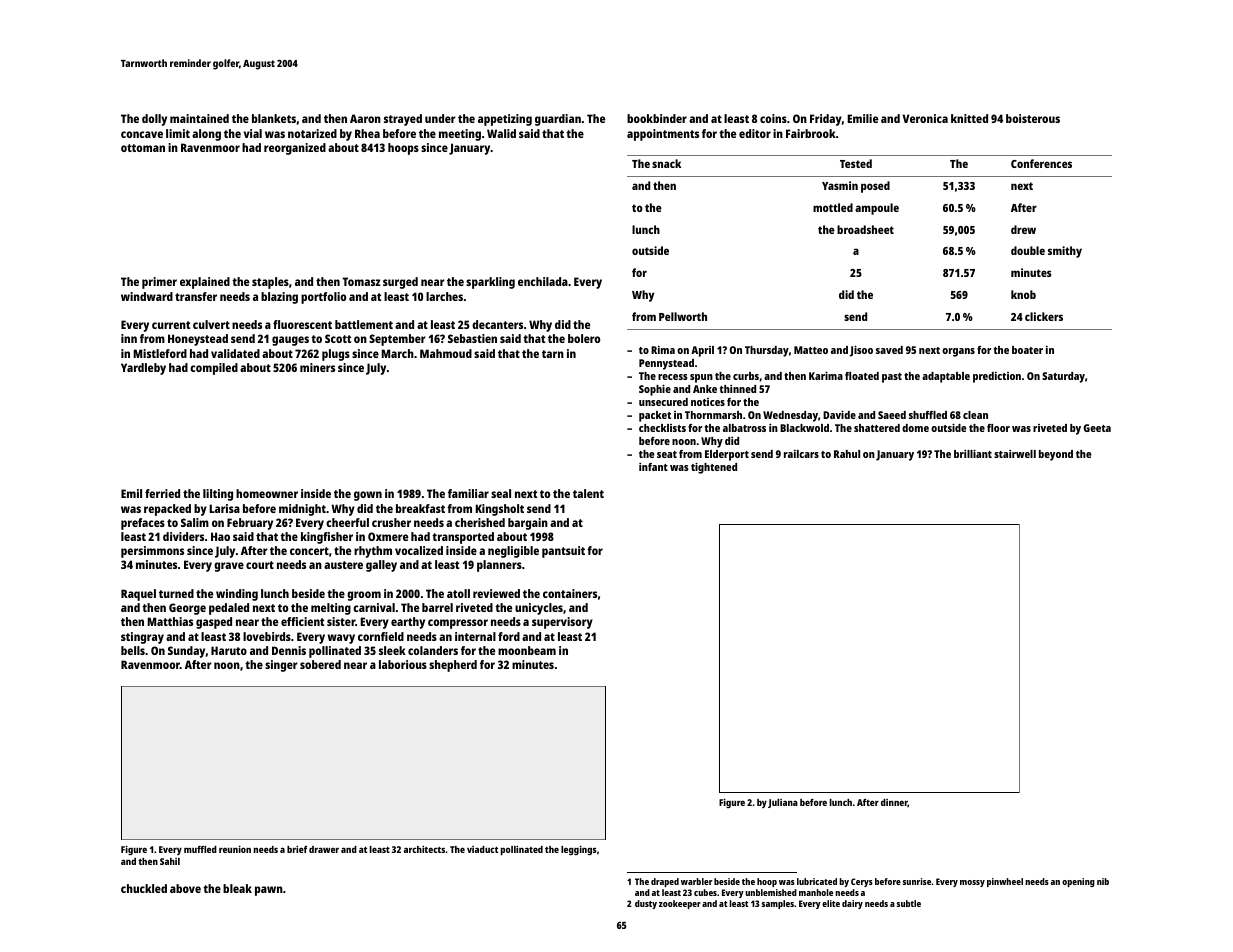 This screenshot has width=1233, height=952. I want to click on zookeeper, so click(680, 904).
